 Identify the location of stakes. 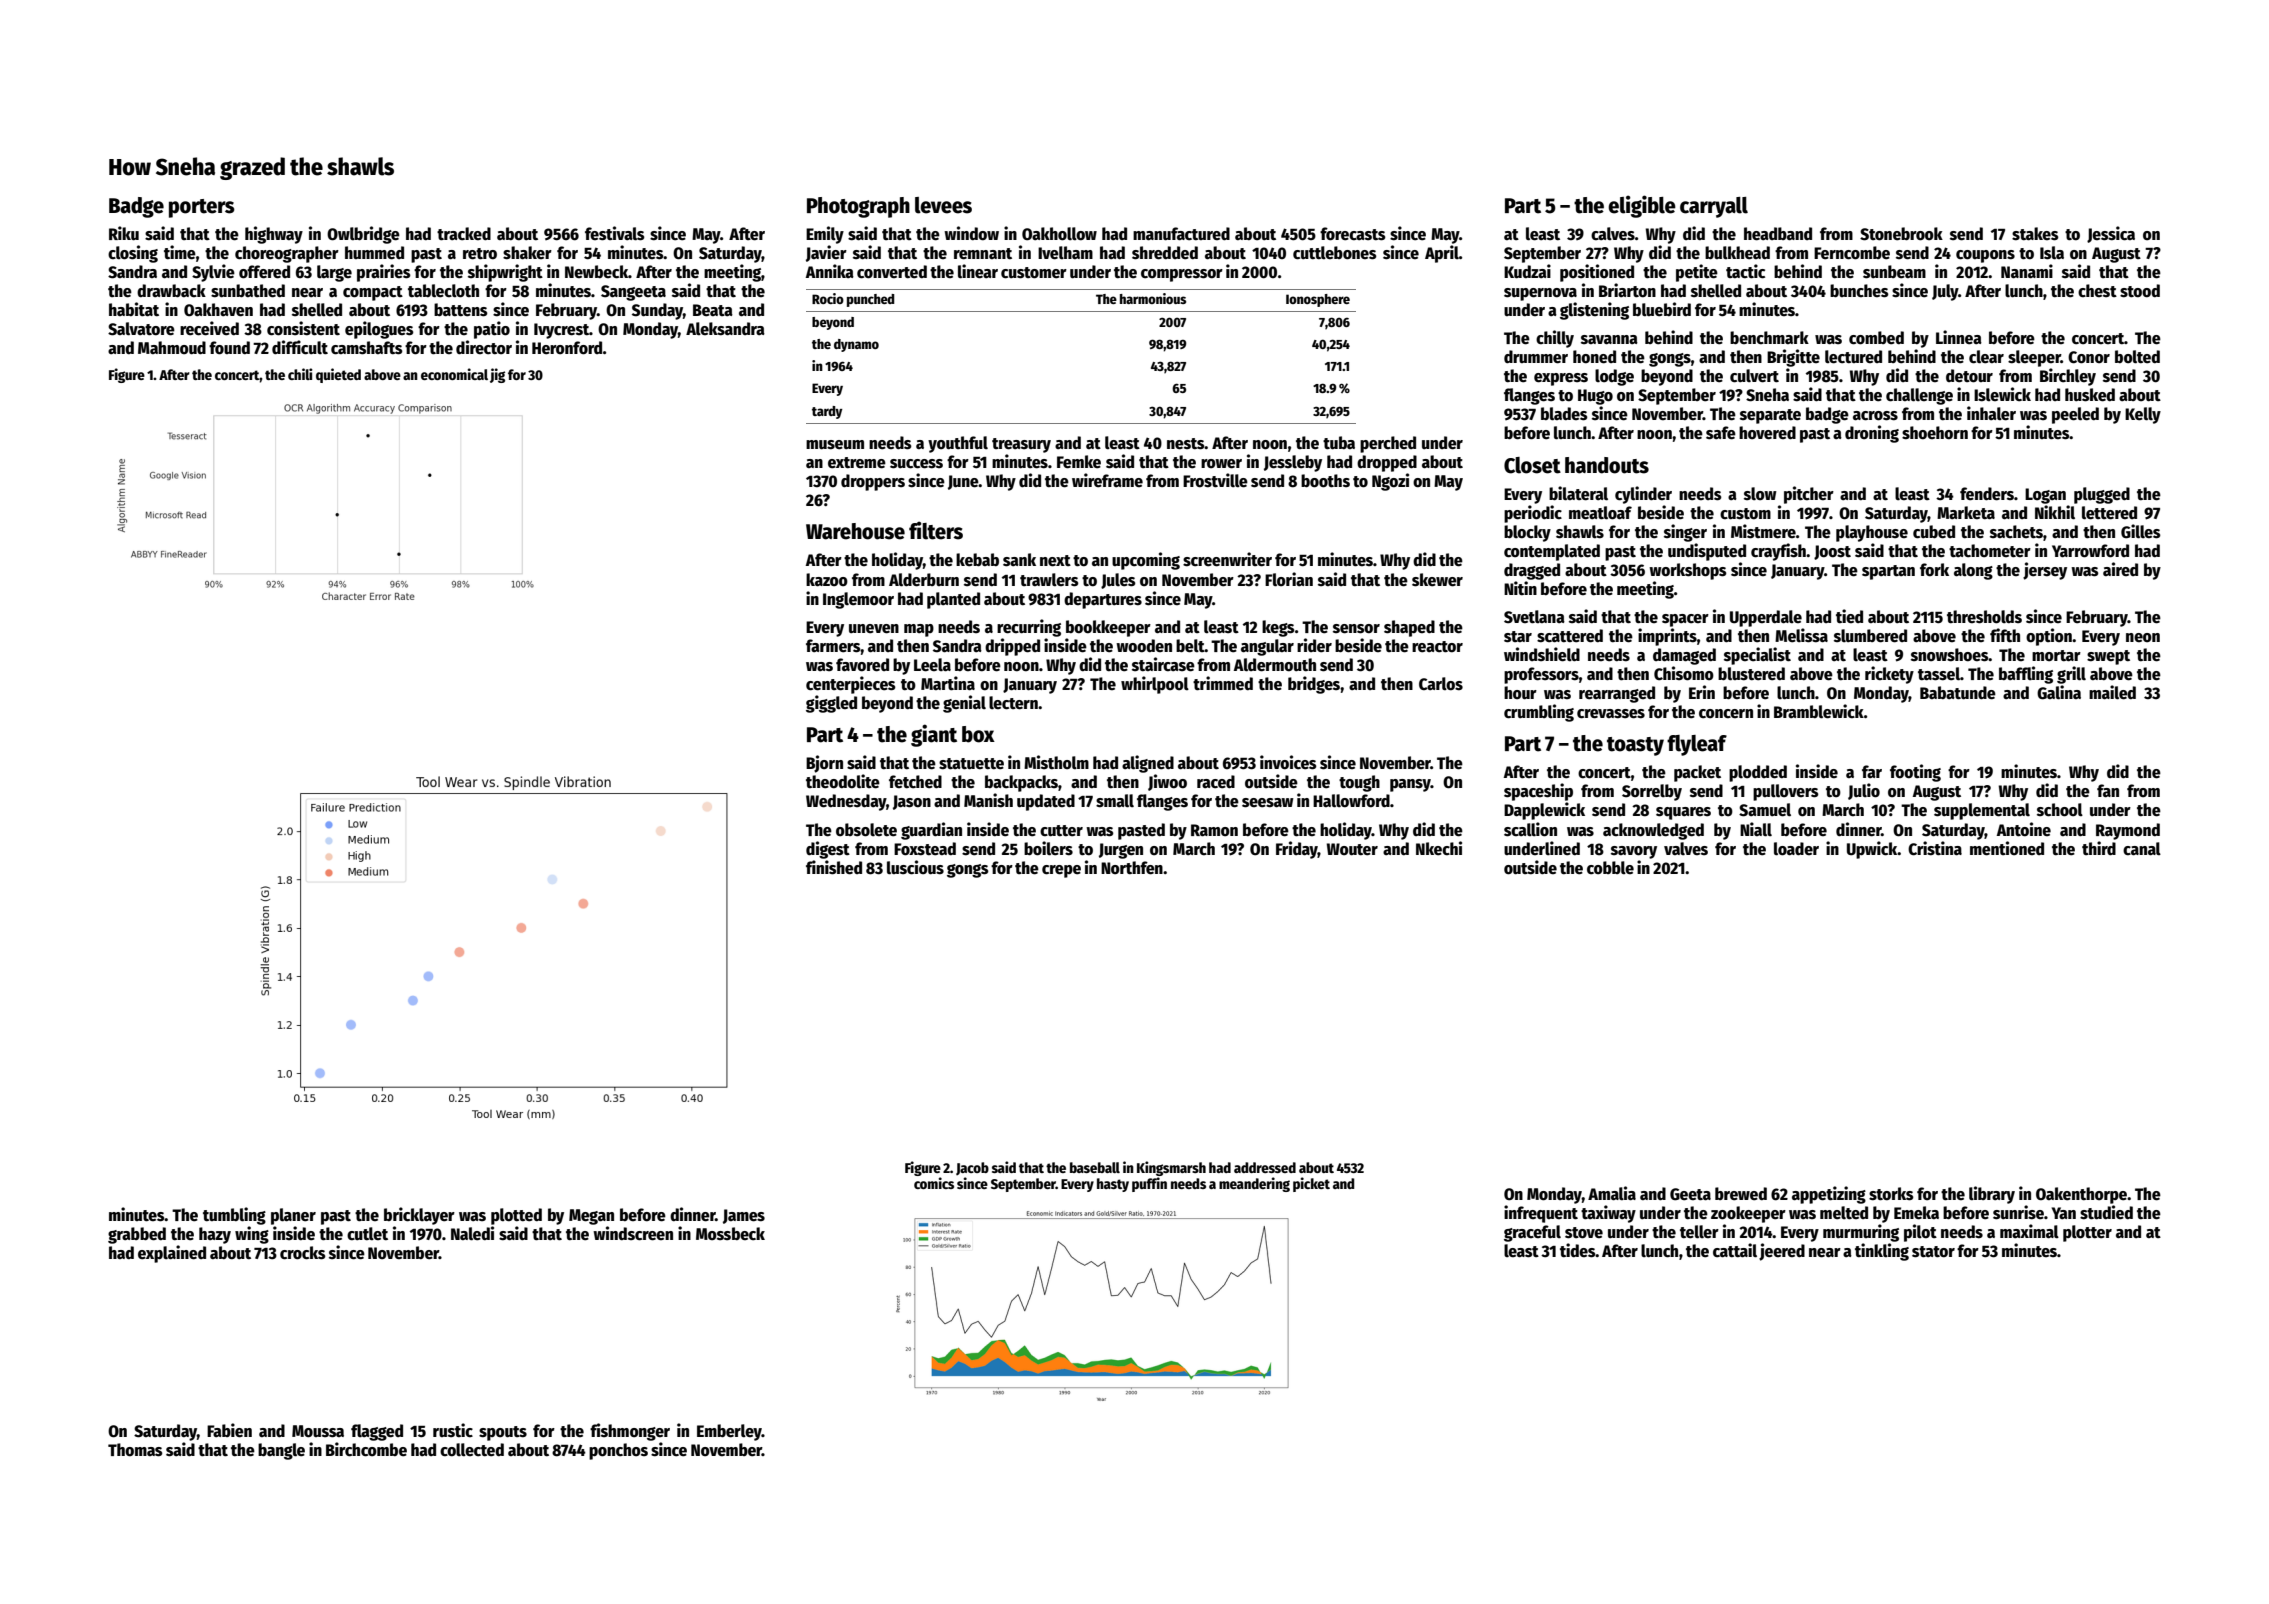
(2035, 234).
